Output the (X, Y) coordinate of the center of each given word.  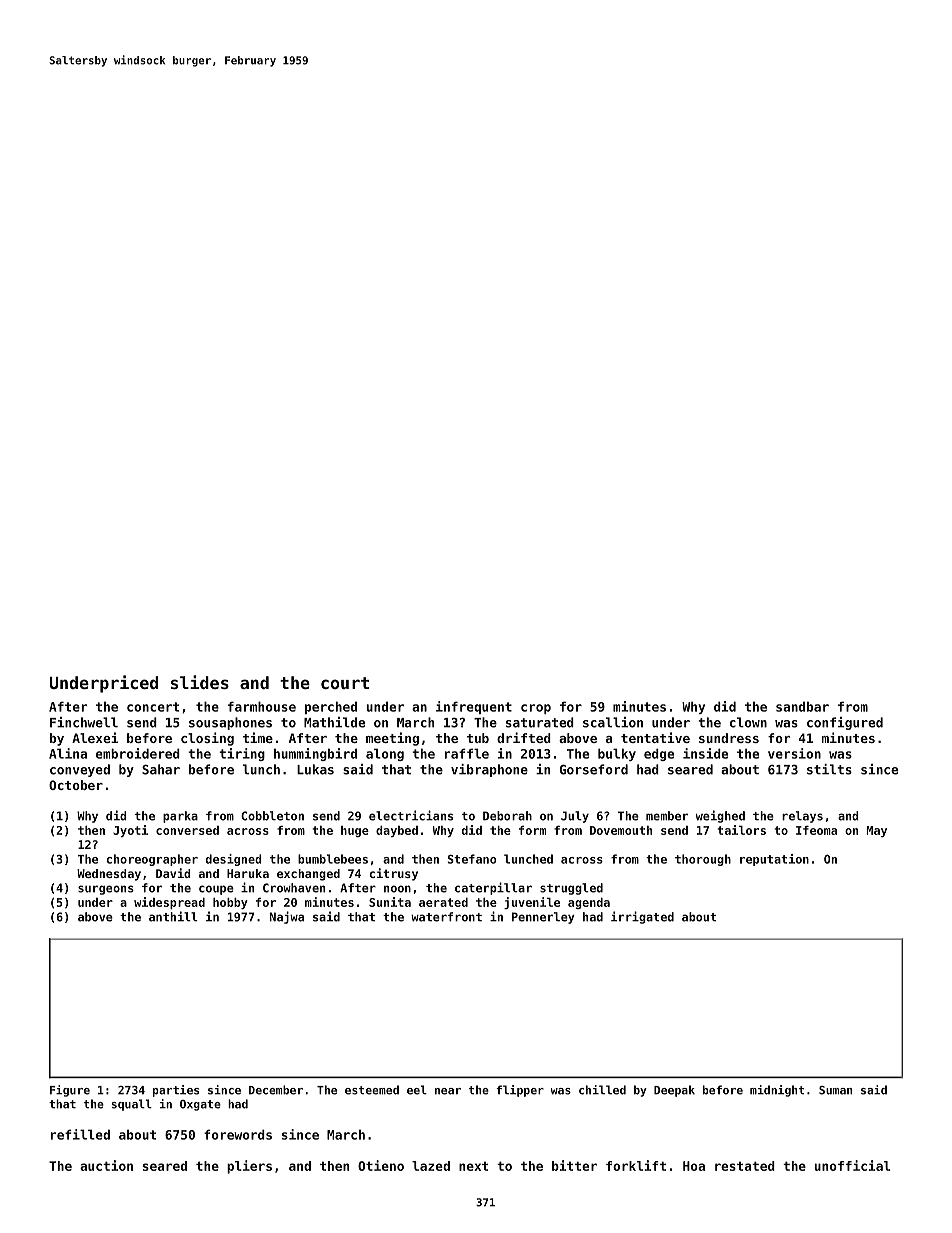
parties (176, 1091)
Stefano (472, 859)
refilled (80, 1134)
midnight (777, 1091)
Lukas (315, 769)
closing (207, 739)
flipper (520, 1091)
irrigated (642, 917)
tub (478, 738)
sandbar (802, 706)
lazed (431, 1166)
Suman (835, 1090)
